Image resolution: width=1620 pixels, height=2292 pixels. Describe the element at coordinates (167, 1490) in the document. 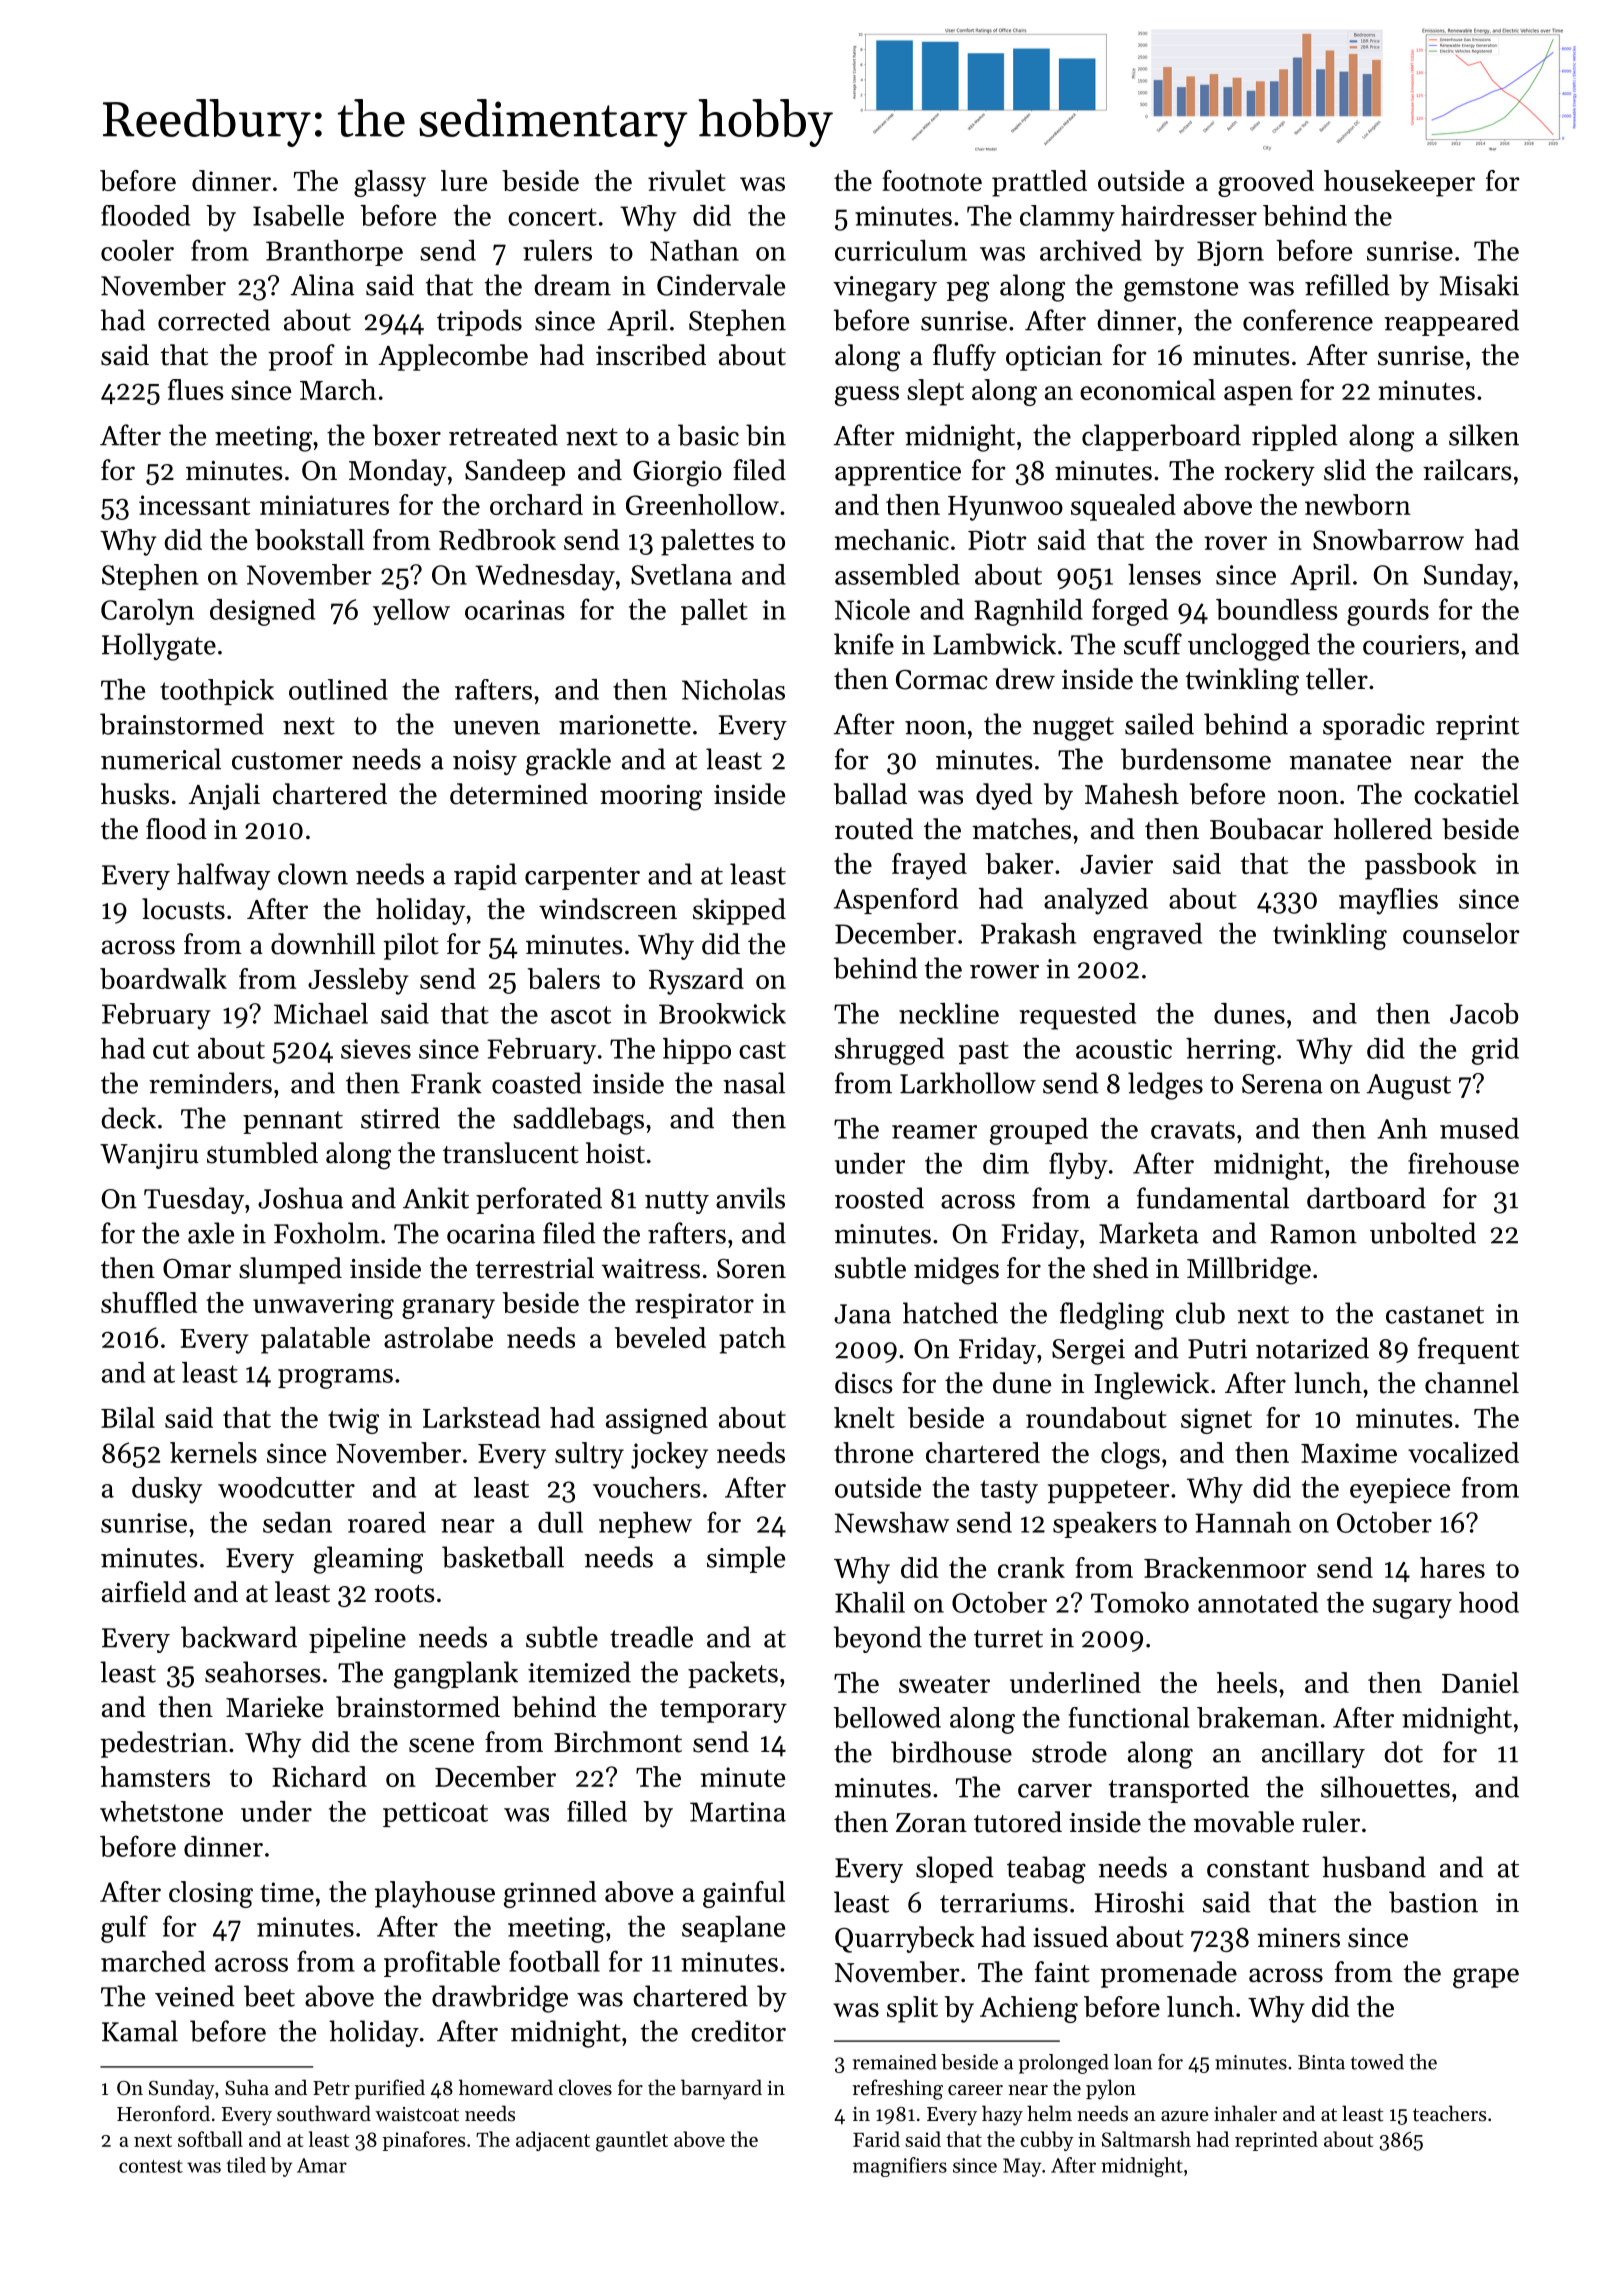

I see `dusky` at that location.
